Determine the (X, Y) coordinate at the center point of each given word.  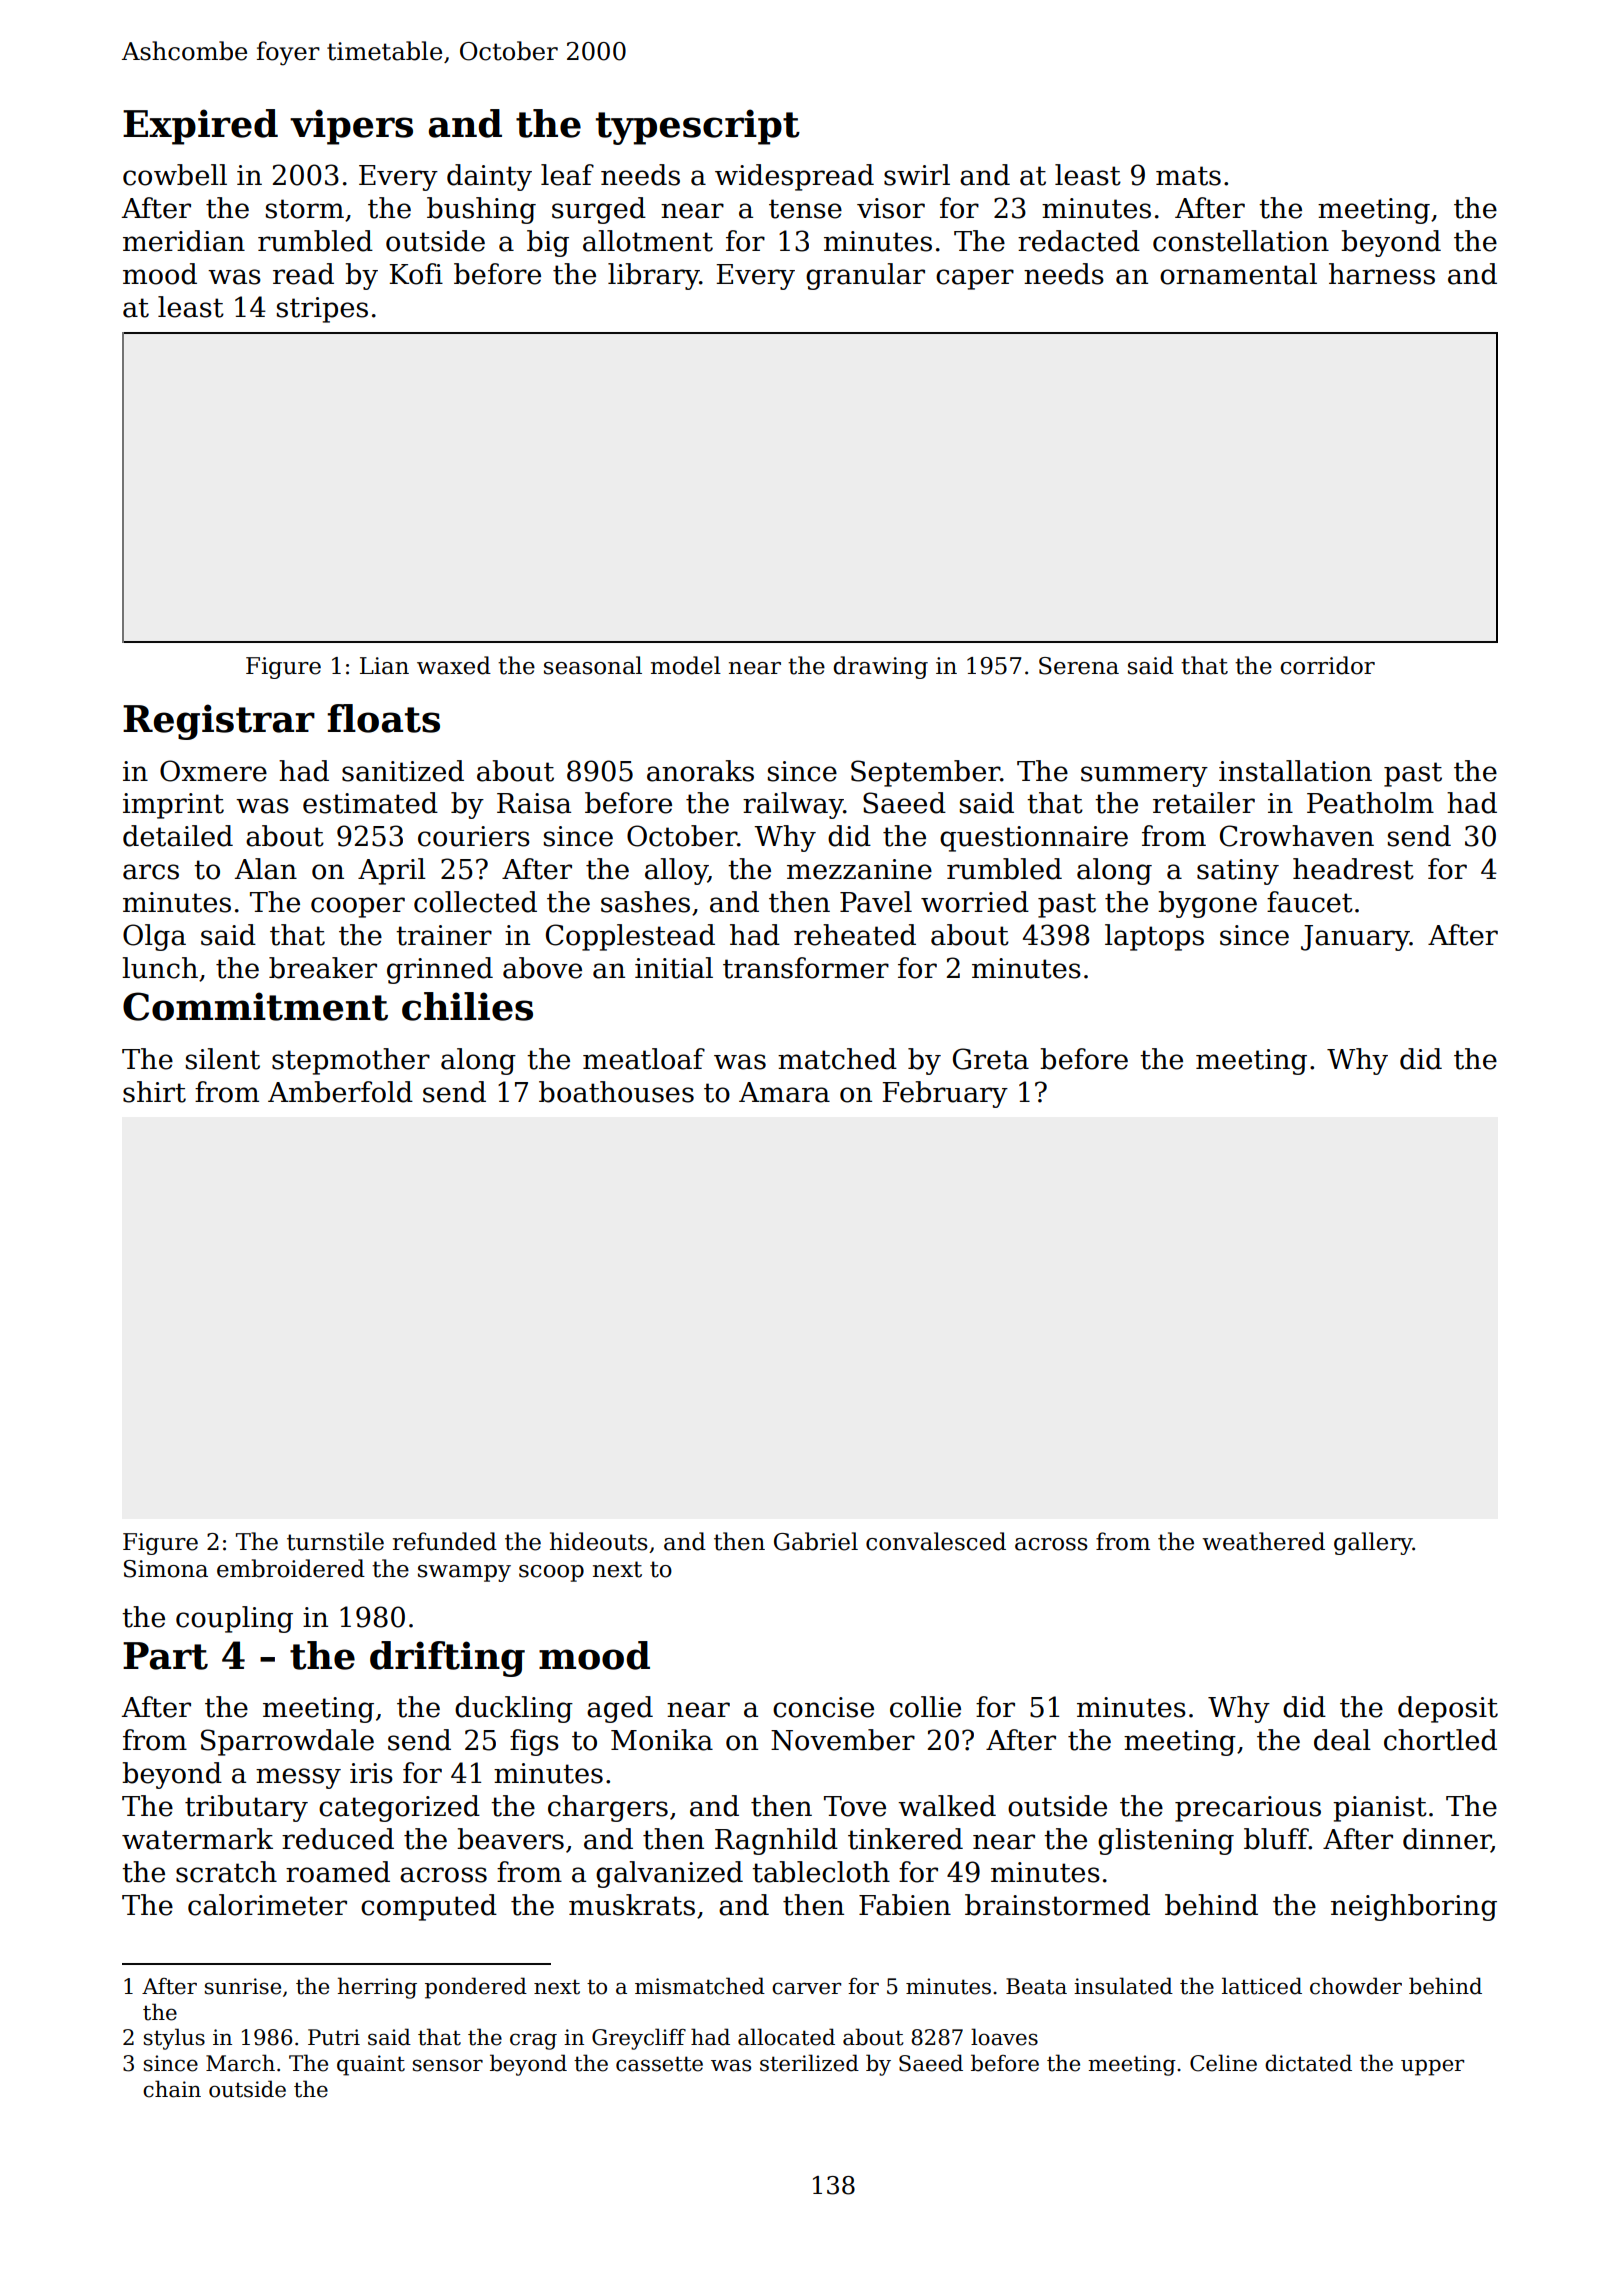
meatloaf (644, 1059)
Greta (991, 1059)
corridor (1327, 665)
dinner (1447, 1840)
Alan (266, 869)
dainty (489, 177)
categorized (399, 1808)
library (654, 276)
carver (806, 1988)
